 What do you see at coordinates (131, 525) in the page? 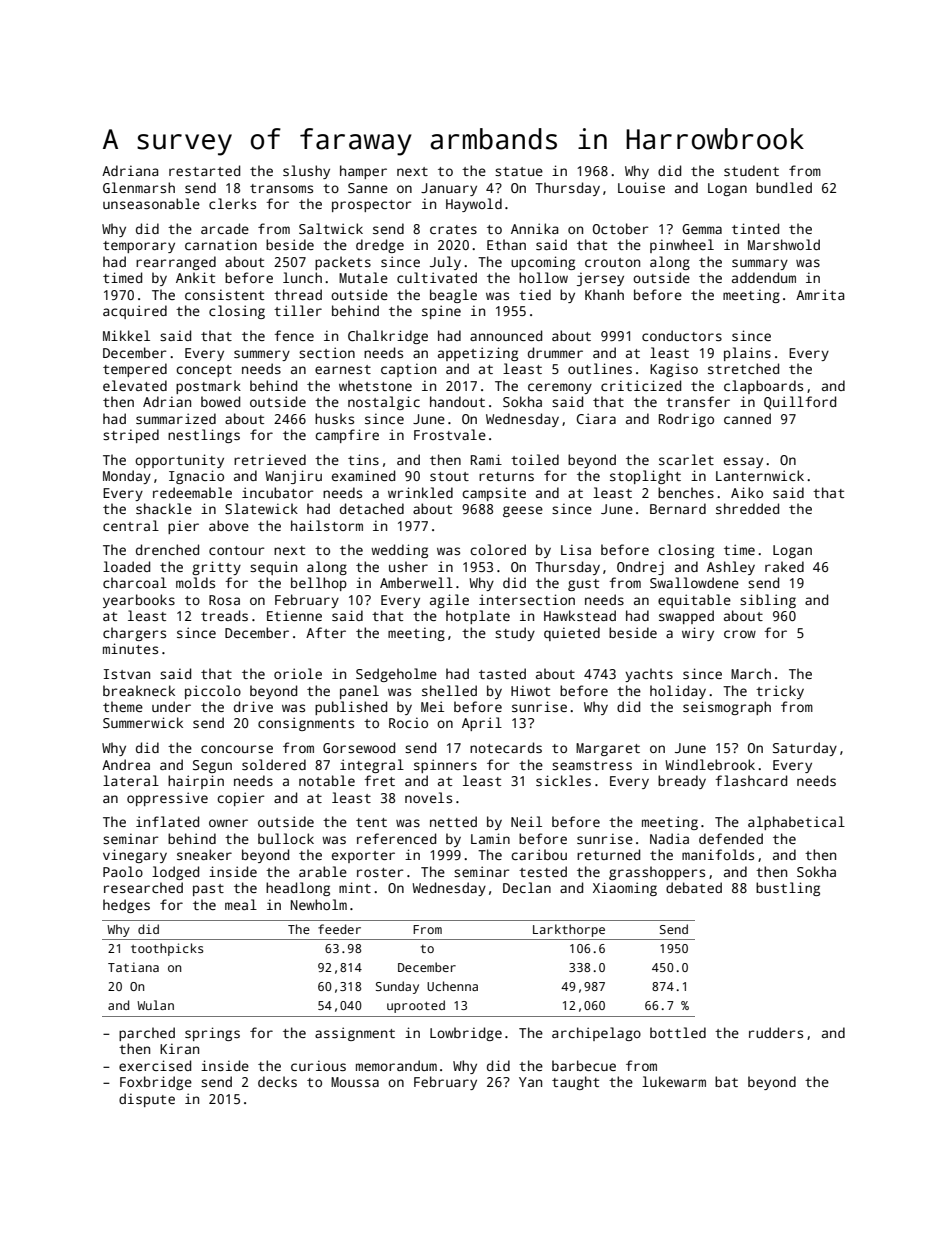
I see `central` at bounding box center [131, 525].
